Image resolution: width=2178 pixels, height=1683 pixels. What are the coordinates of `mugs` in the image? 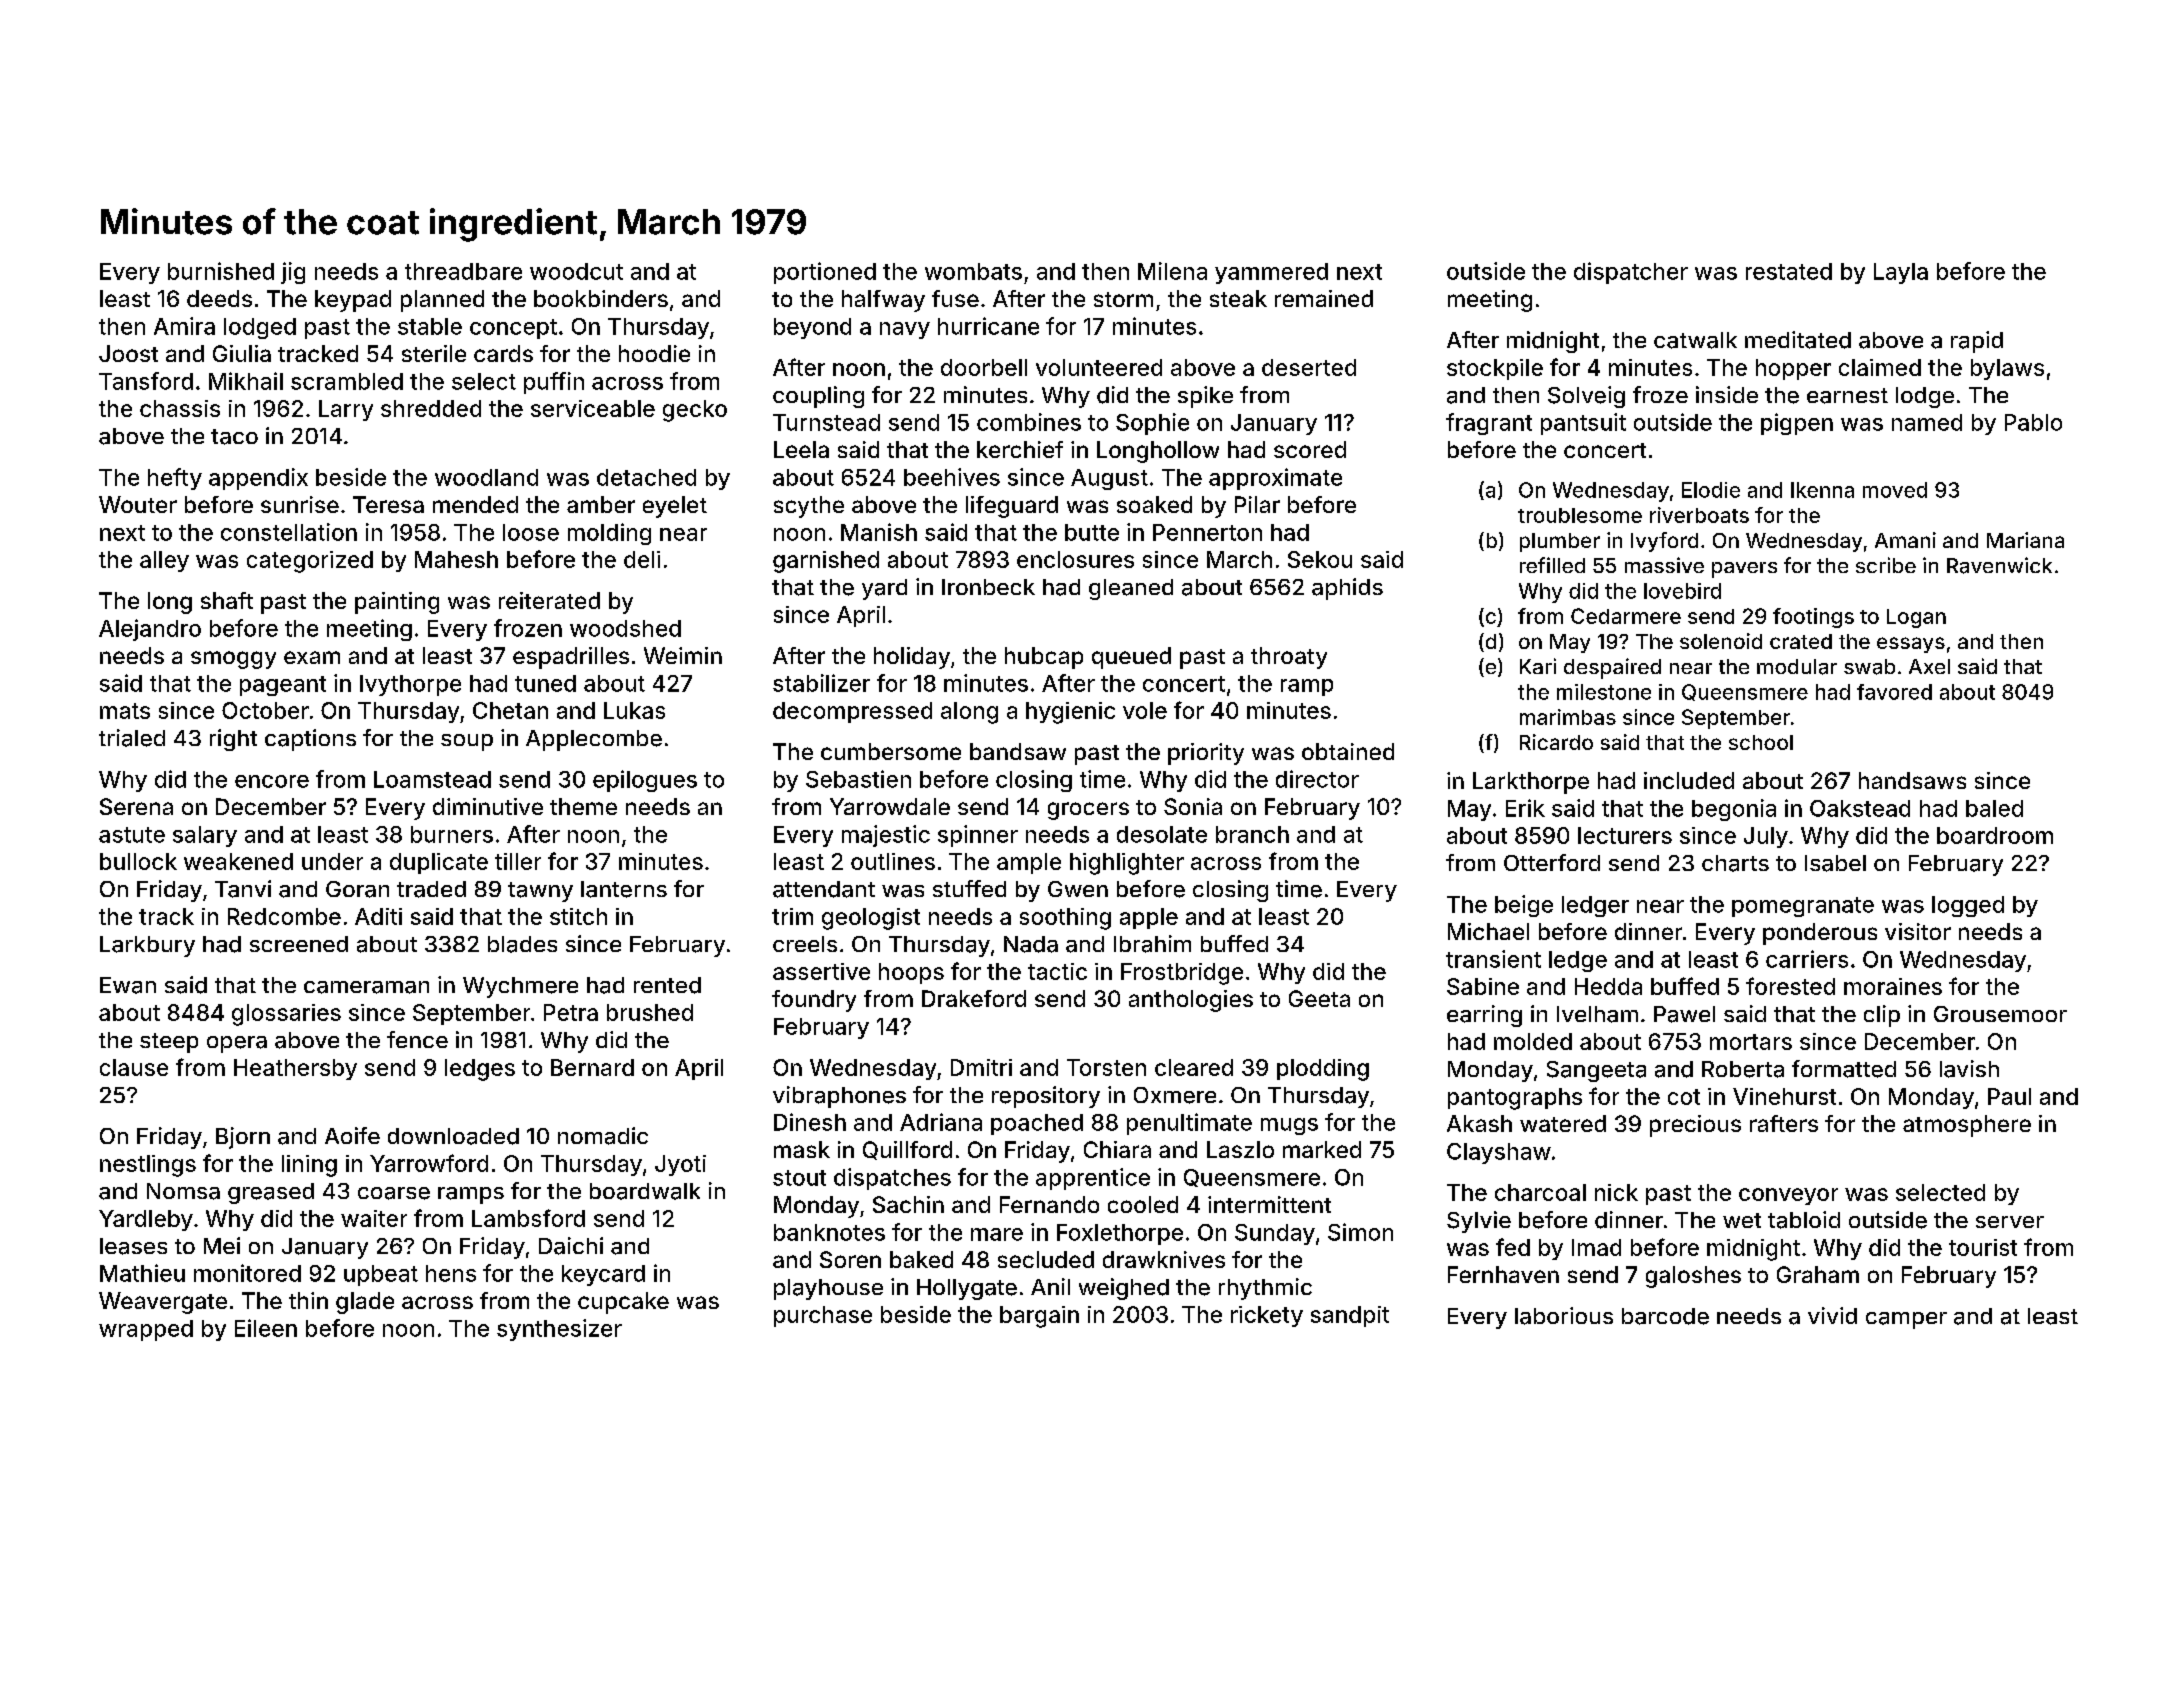 It's located at (1289, 1126).
